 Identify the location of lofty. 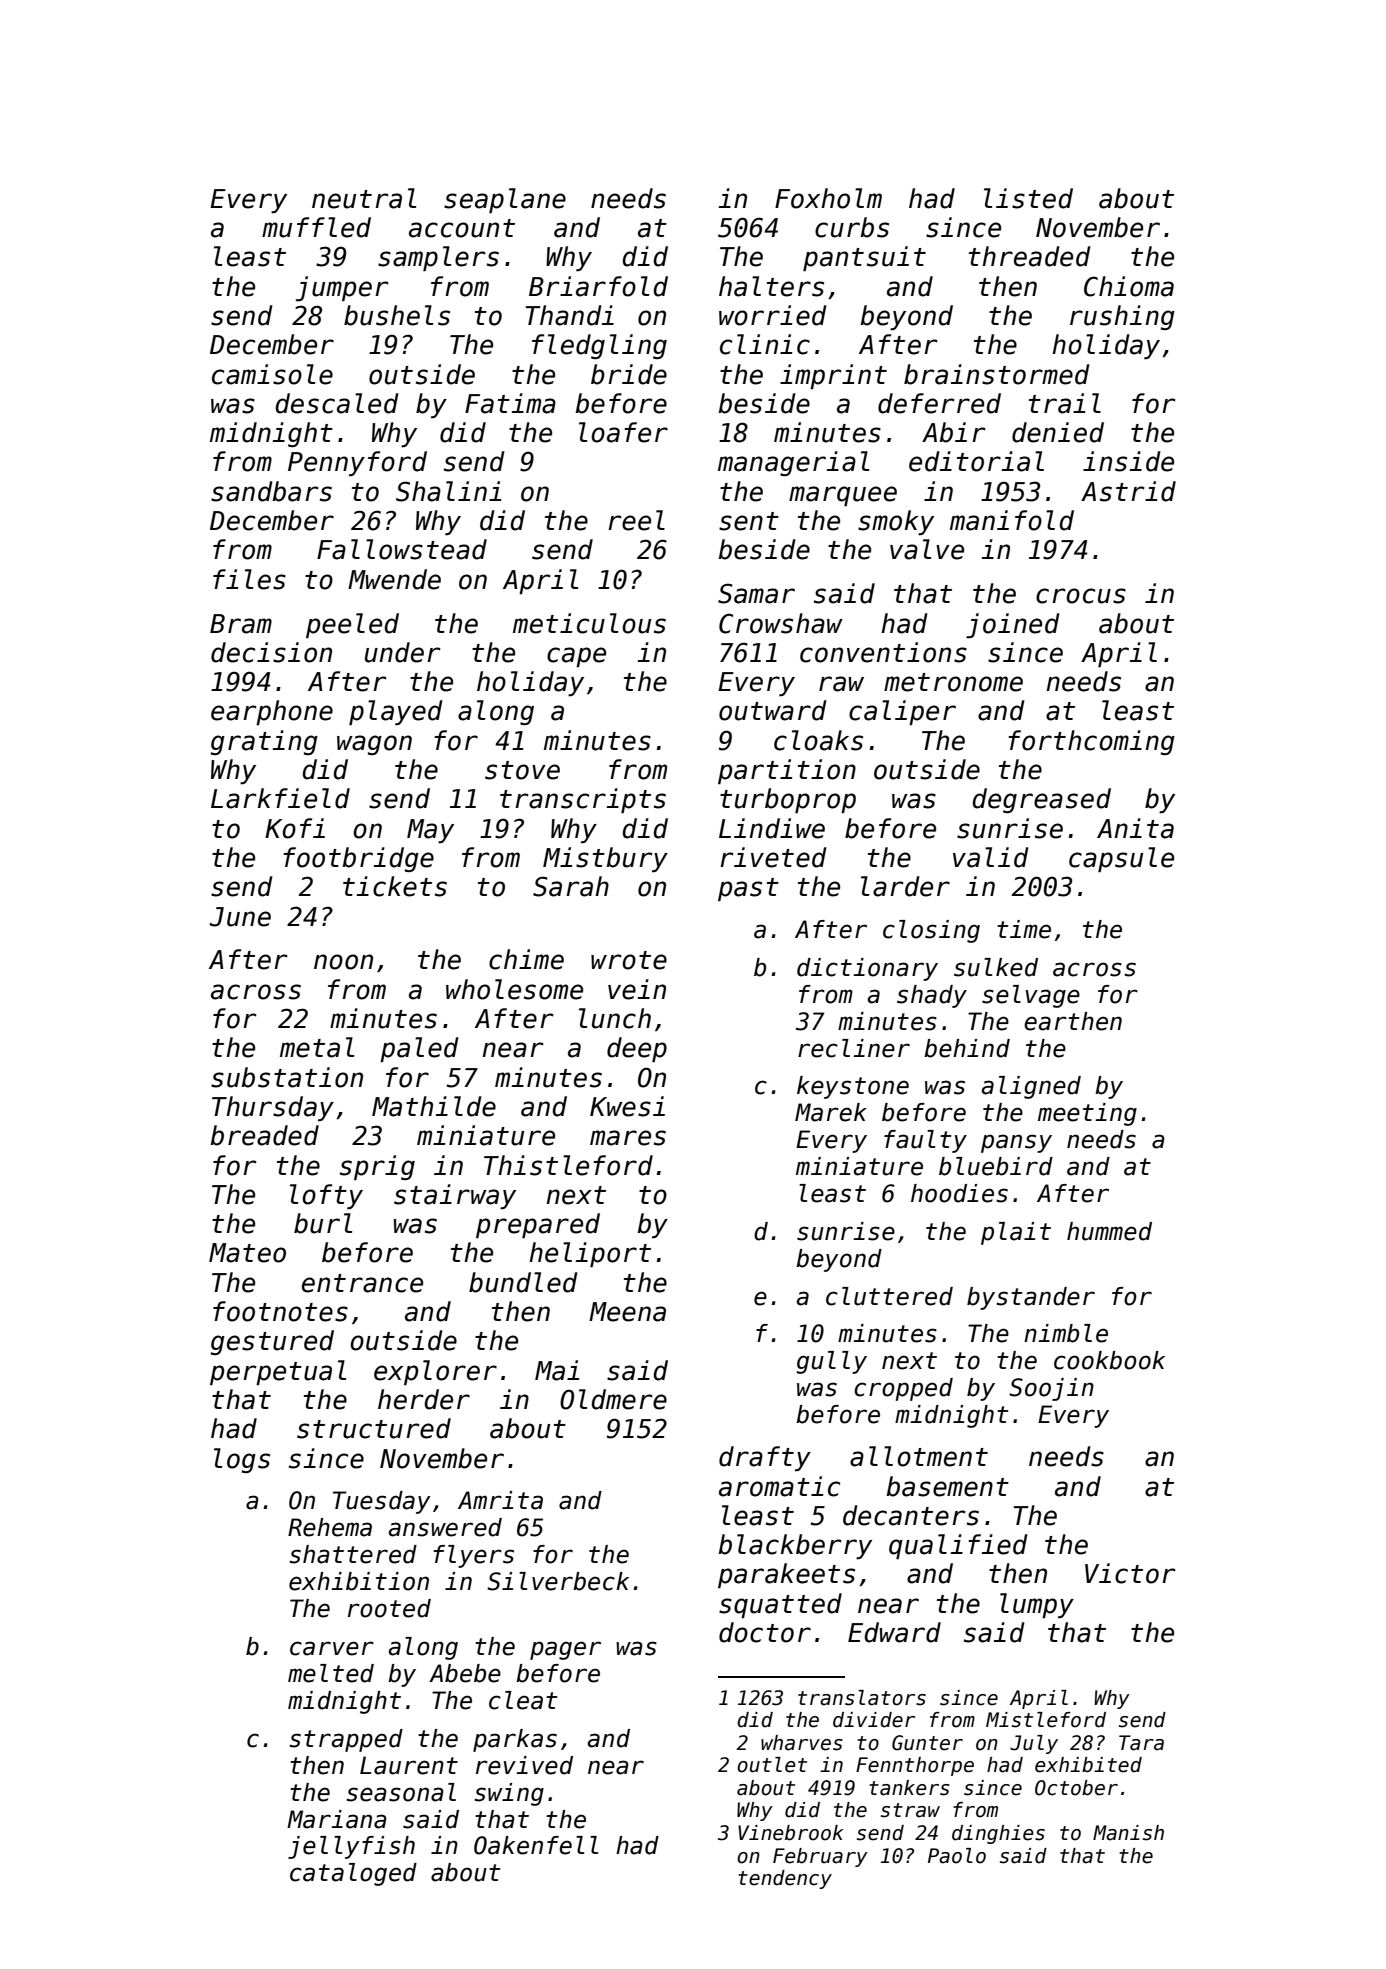
(326, 1196).
